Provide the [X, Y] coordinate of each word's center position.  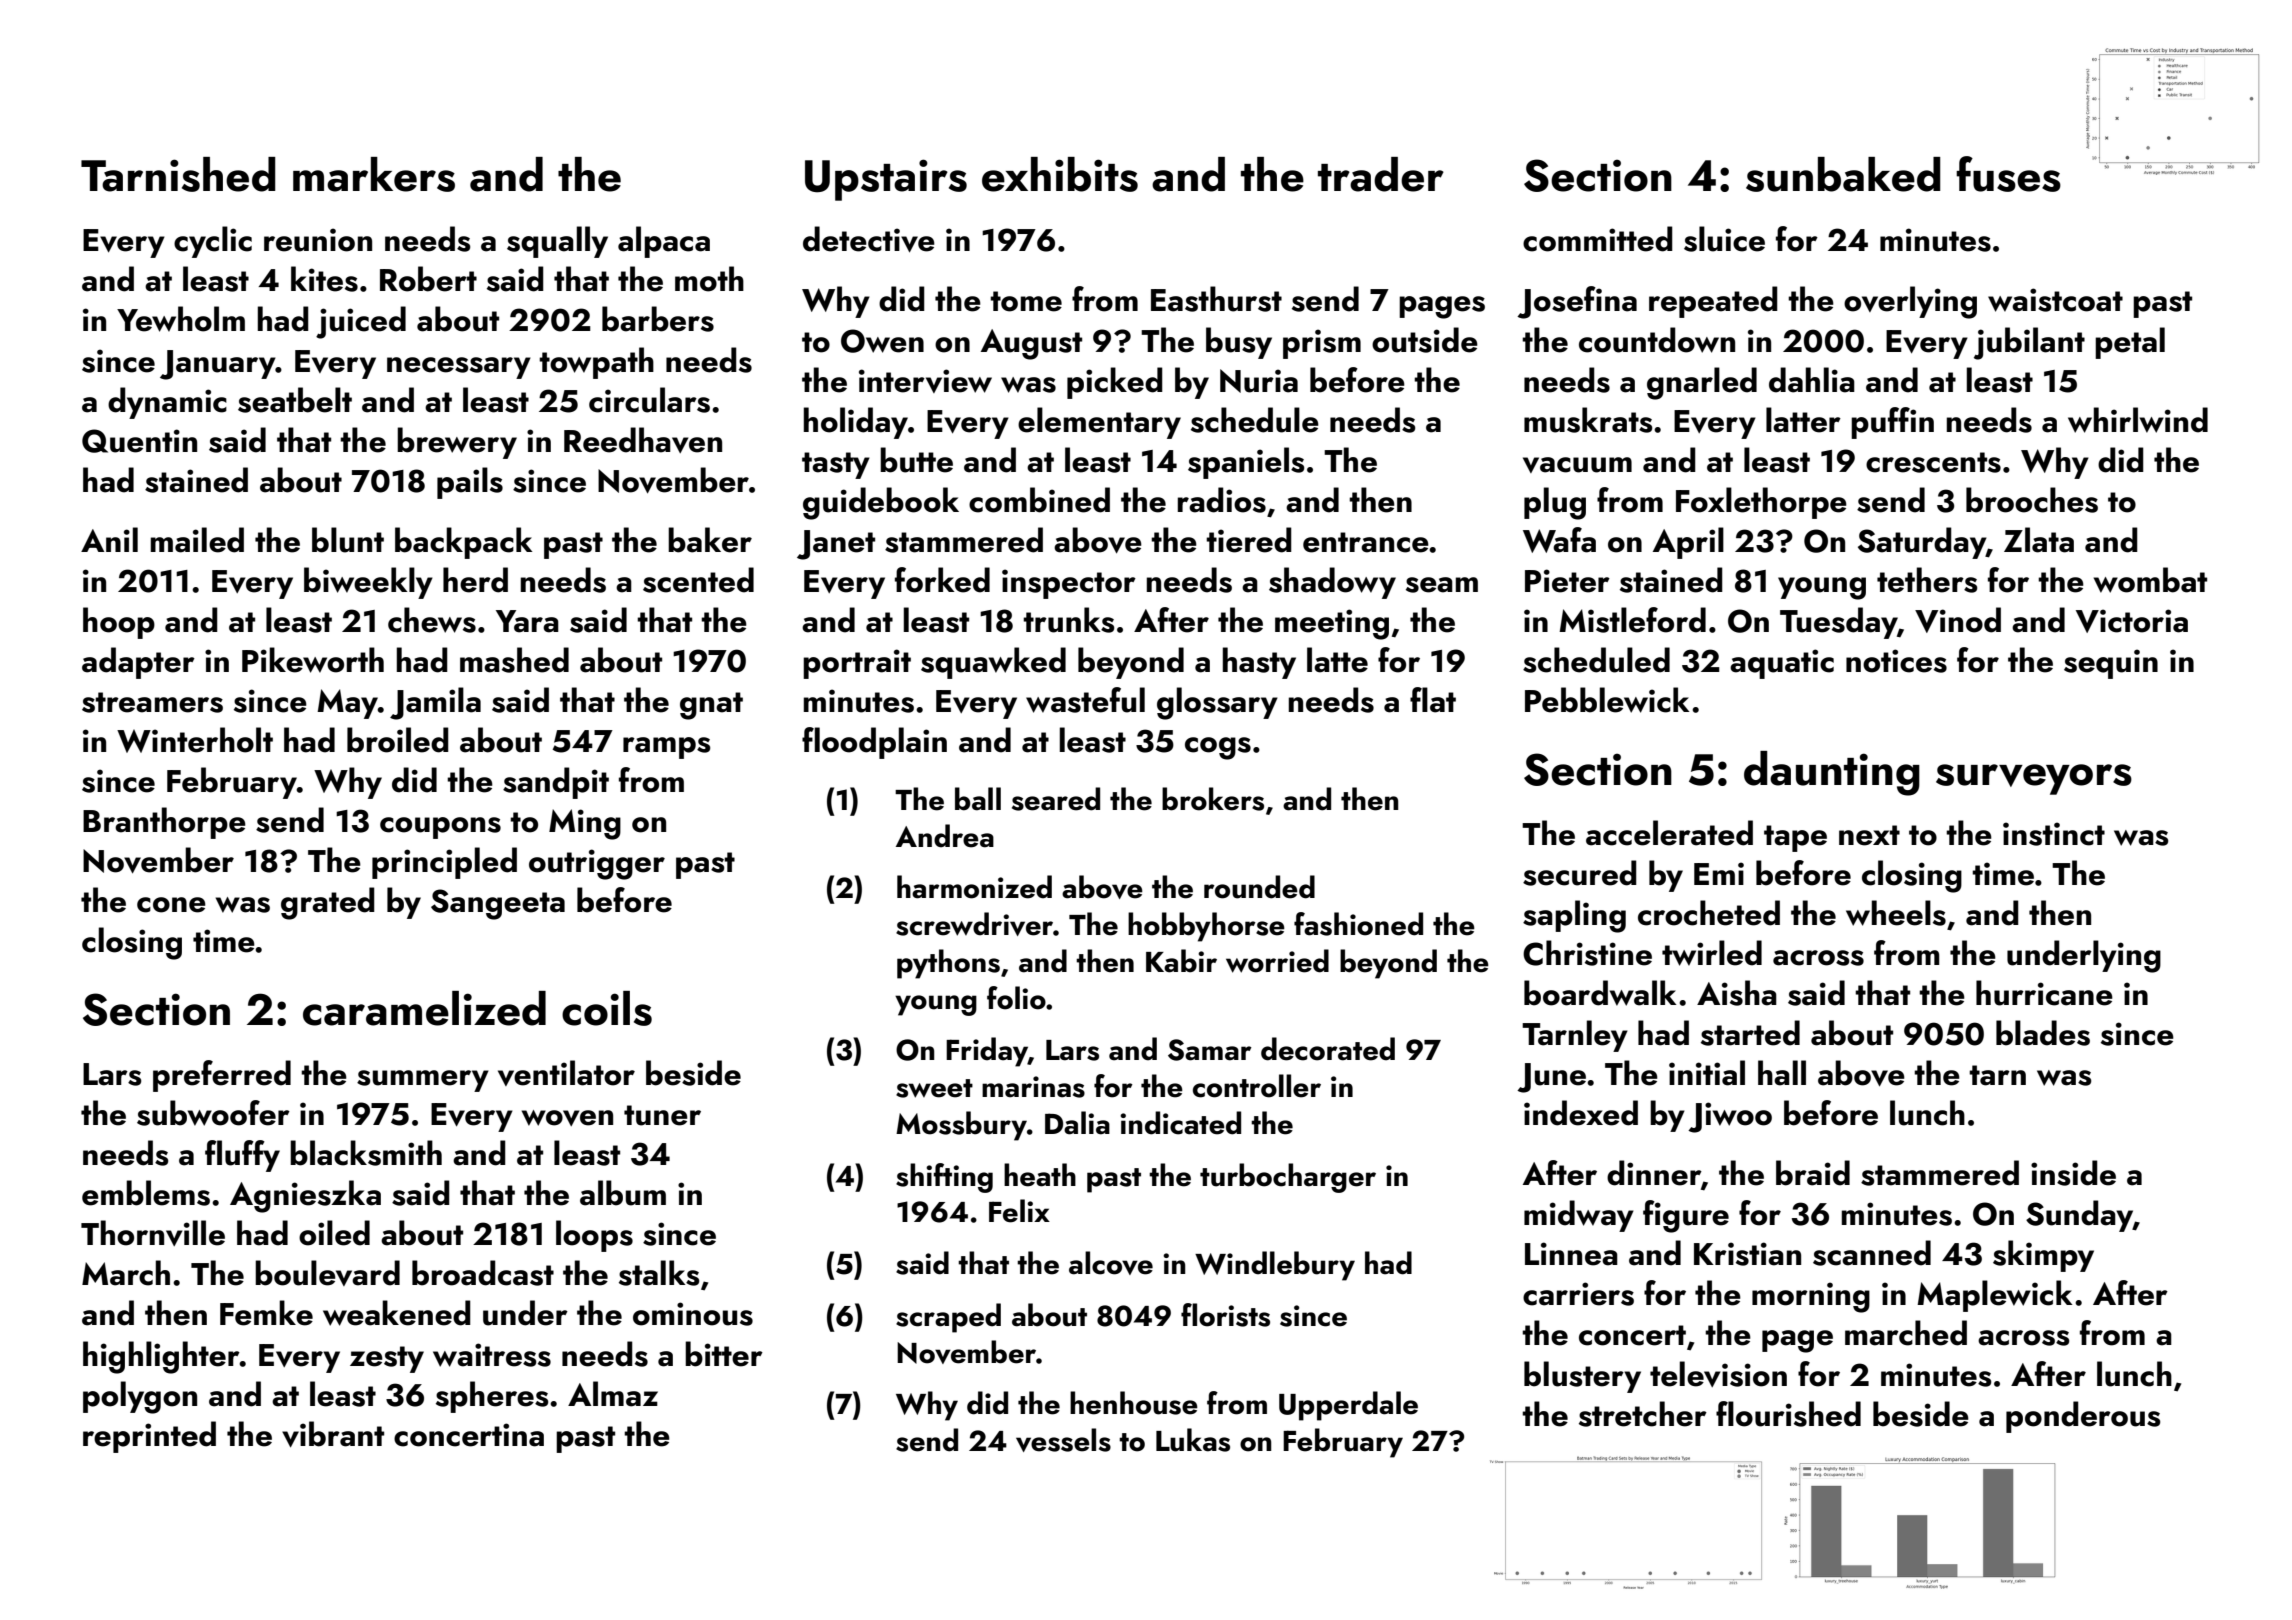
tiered [1249, 540]
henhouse [1134, 1403]
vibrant [333, 1434]
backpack [463, 543]
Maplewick [1994, 1296]
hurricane [2044, 993]
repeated [1713, 302]
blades [2043, 1033]
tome [1026, 301]
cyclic [213, 242]
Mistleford [1632, 620]
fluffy [242, 1156]
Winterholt [195, 740]
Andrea [945, 836]
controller [1257, 1086]
